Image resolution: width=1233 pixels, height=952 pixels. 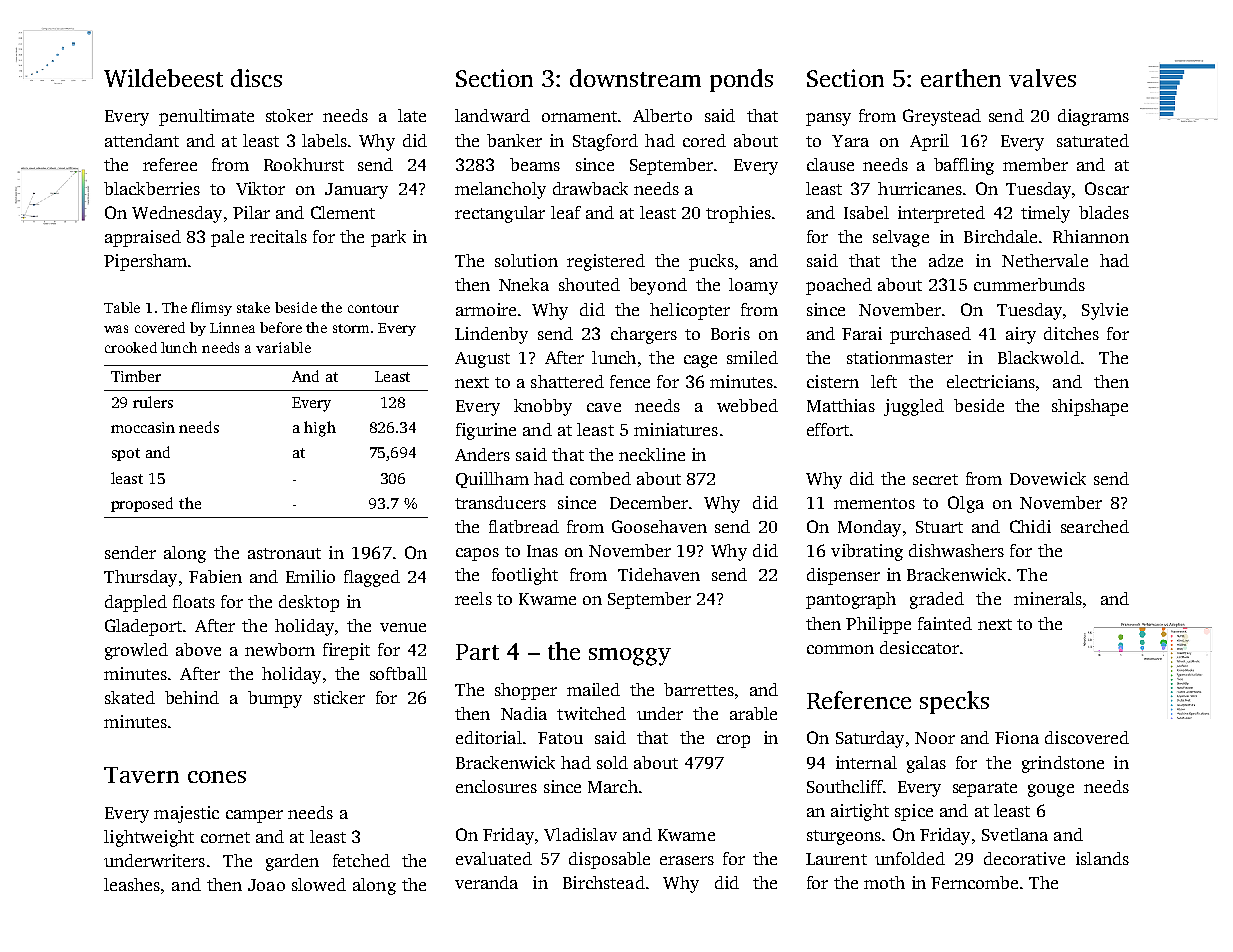 I want to click on behind, so click(x=192, y=697).
